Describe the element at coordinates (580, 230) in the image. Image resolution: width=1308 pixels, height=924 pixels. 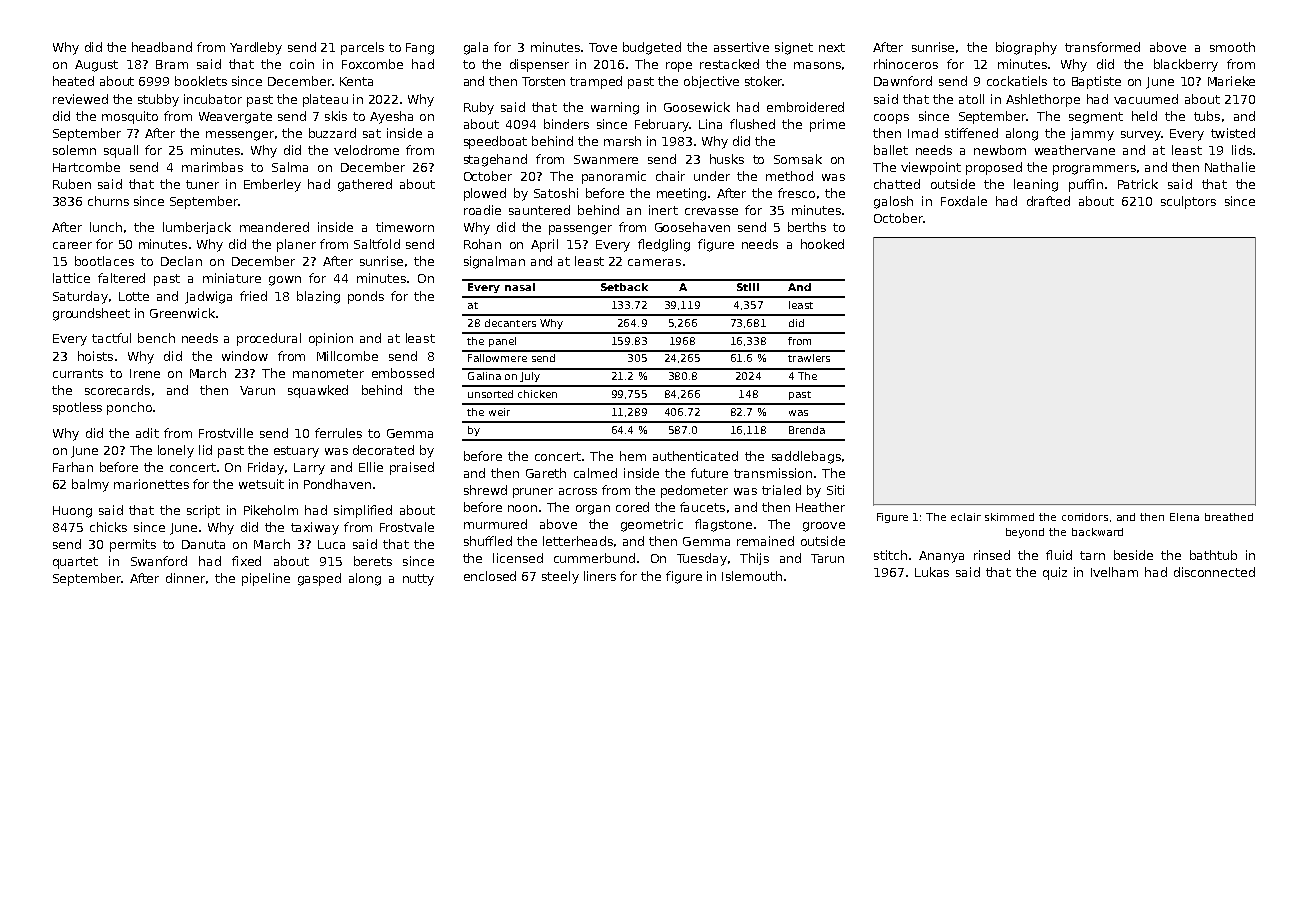
I see `passenger` at that location.
